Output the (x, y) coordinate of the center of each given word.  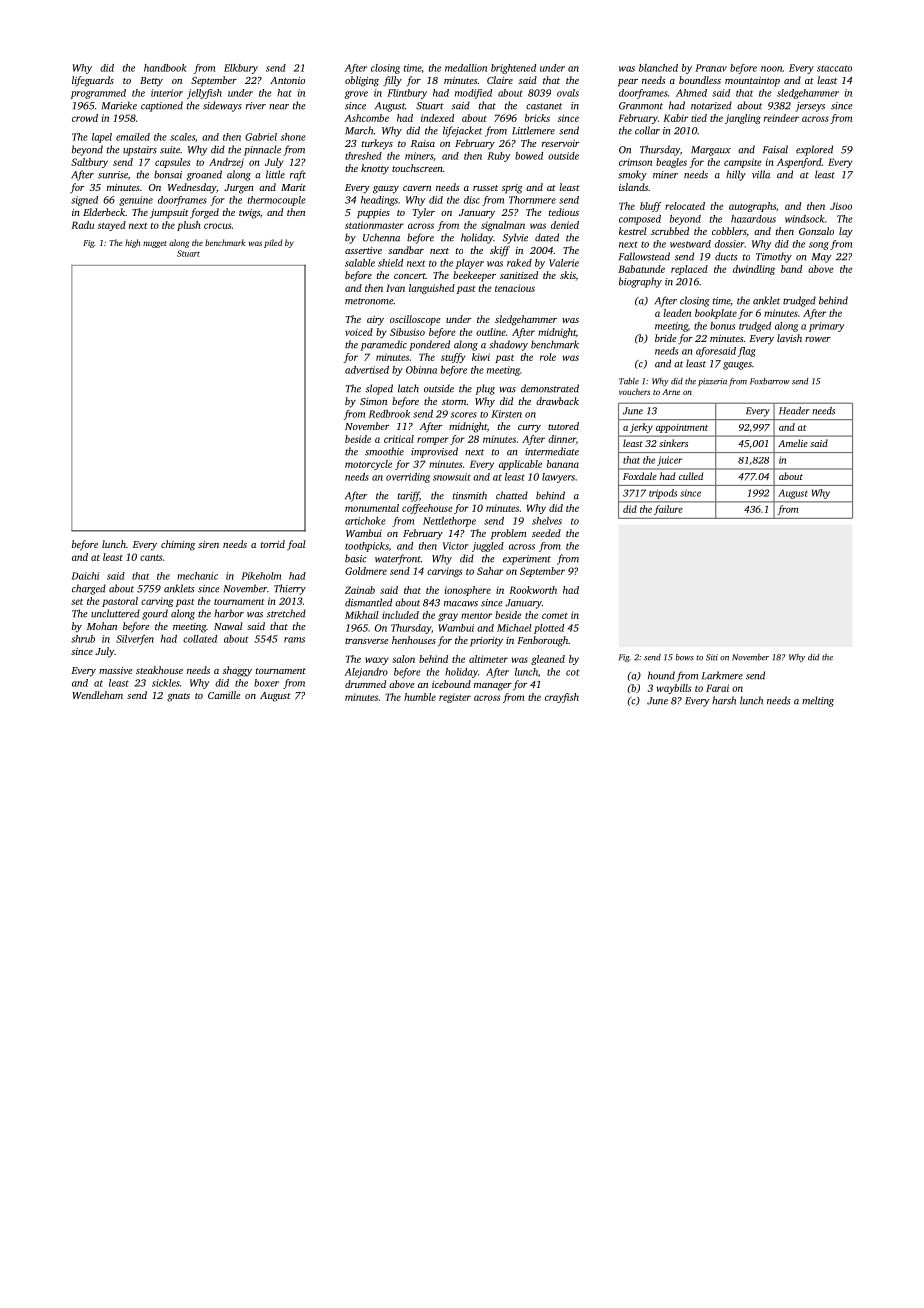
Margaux (711, 151)
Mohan (102, 626)
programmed (98, 94)
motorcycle (368, 465)
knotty (375, 169)
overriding (408, 478)
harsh (724, 700)
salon (403, 659)
